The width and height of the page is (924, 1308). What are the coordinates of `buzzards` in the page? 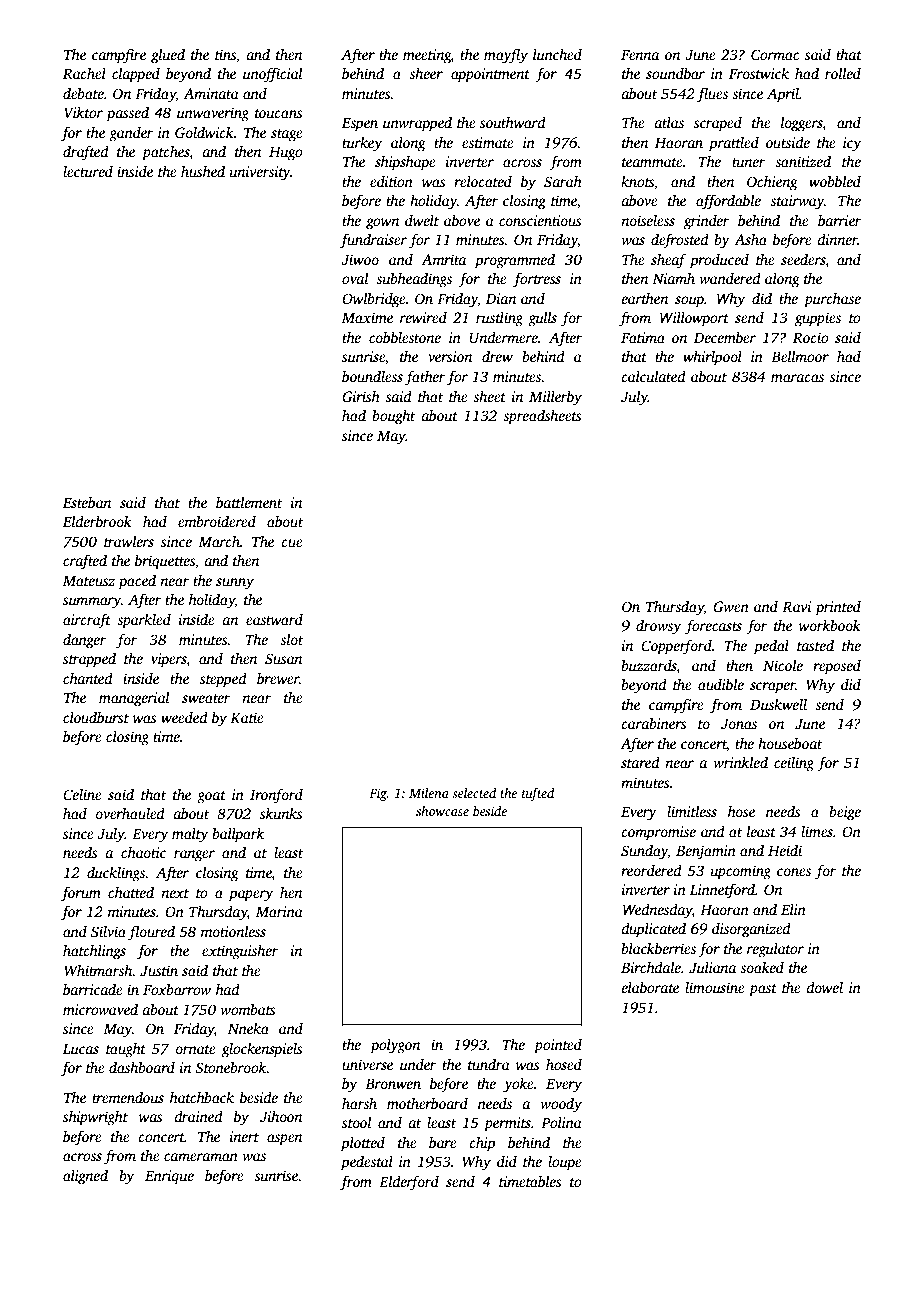 It's located at (649, 665).
